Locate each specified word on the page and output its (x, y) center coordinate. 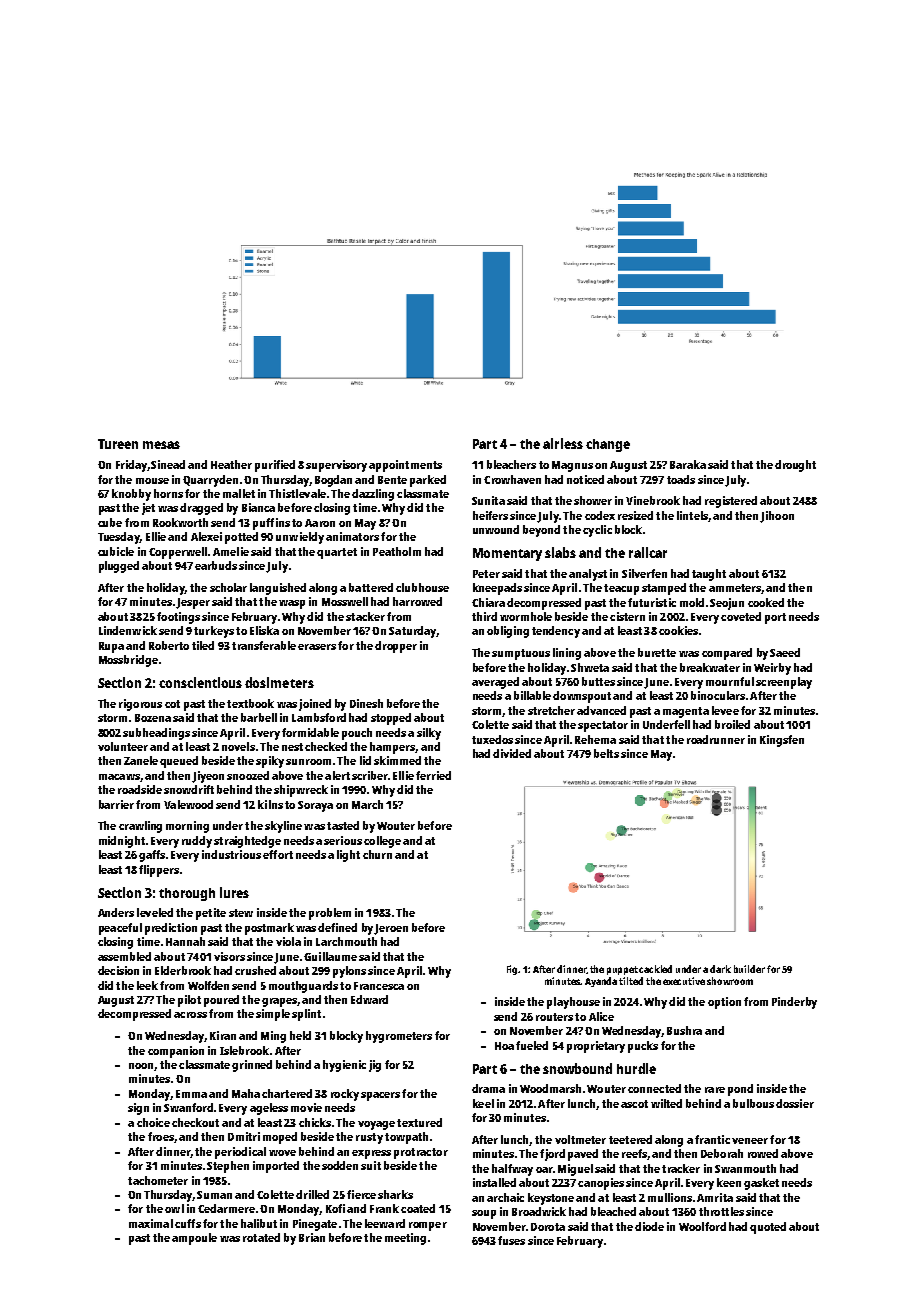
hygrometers (399, 1037)
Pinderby (794, 1003)
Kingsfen (782, 741)
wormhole (526, 616)
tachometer (158, 1180)
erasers (317, 647)
